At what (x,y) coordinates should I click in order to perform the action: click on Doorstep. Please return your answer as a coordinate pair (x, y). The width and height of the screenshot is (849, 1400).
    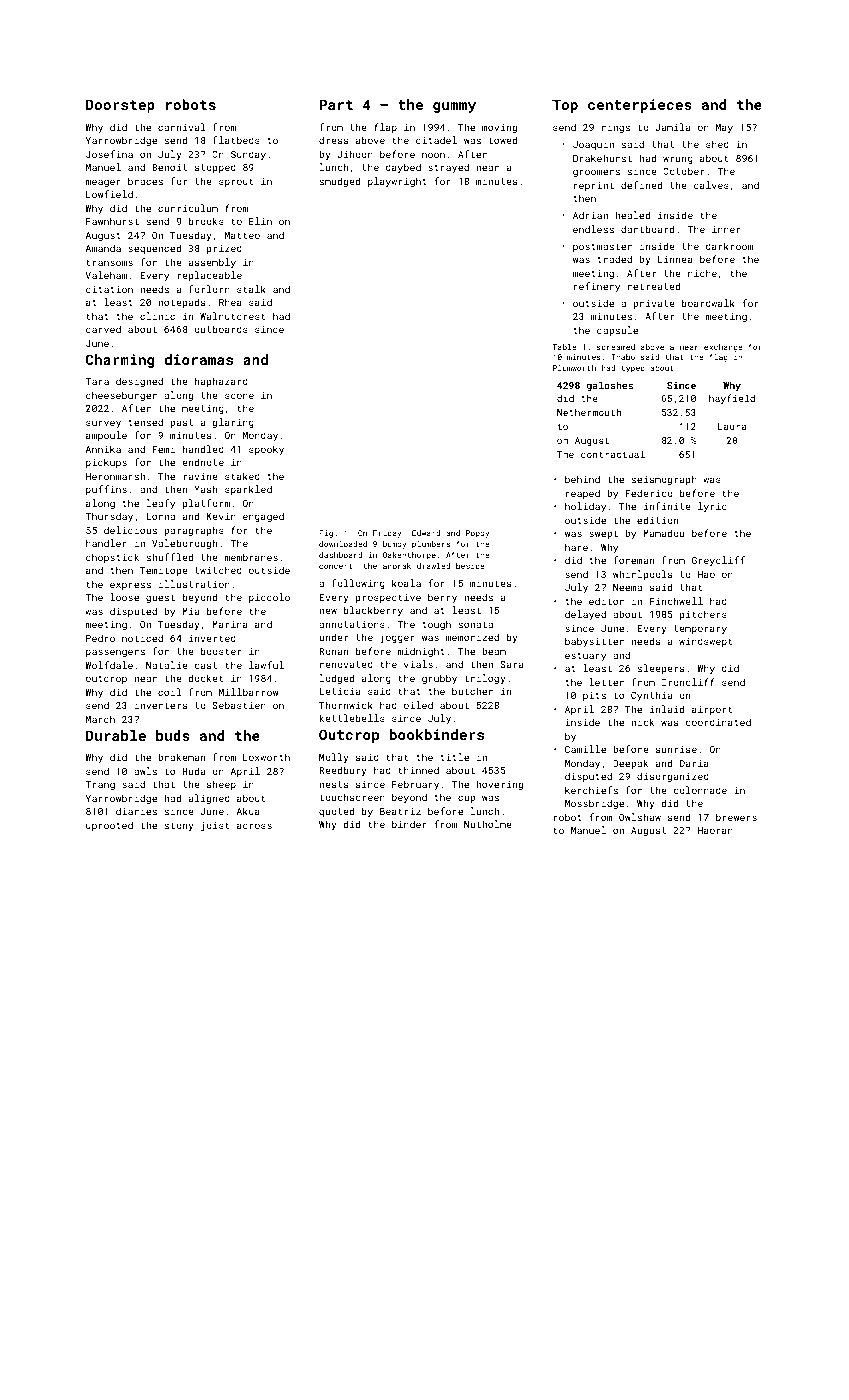
    Looking at the image, I should click on (120, 106).
